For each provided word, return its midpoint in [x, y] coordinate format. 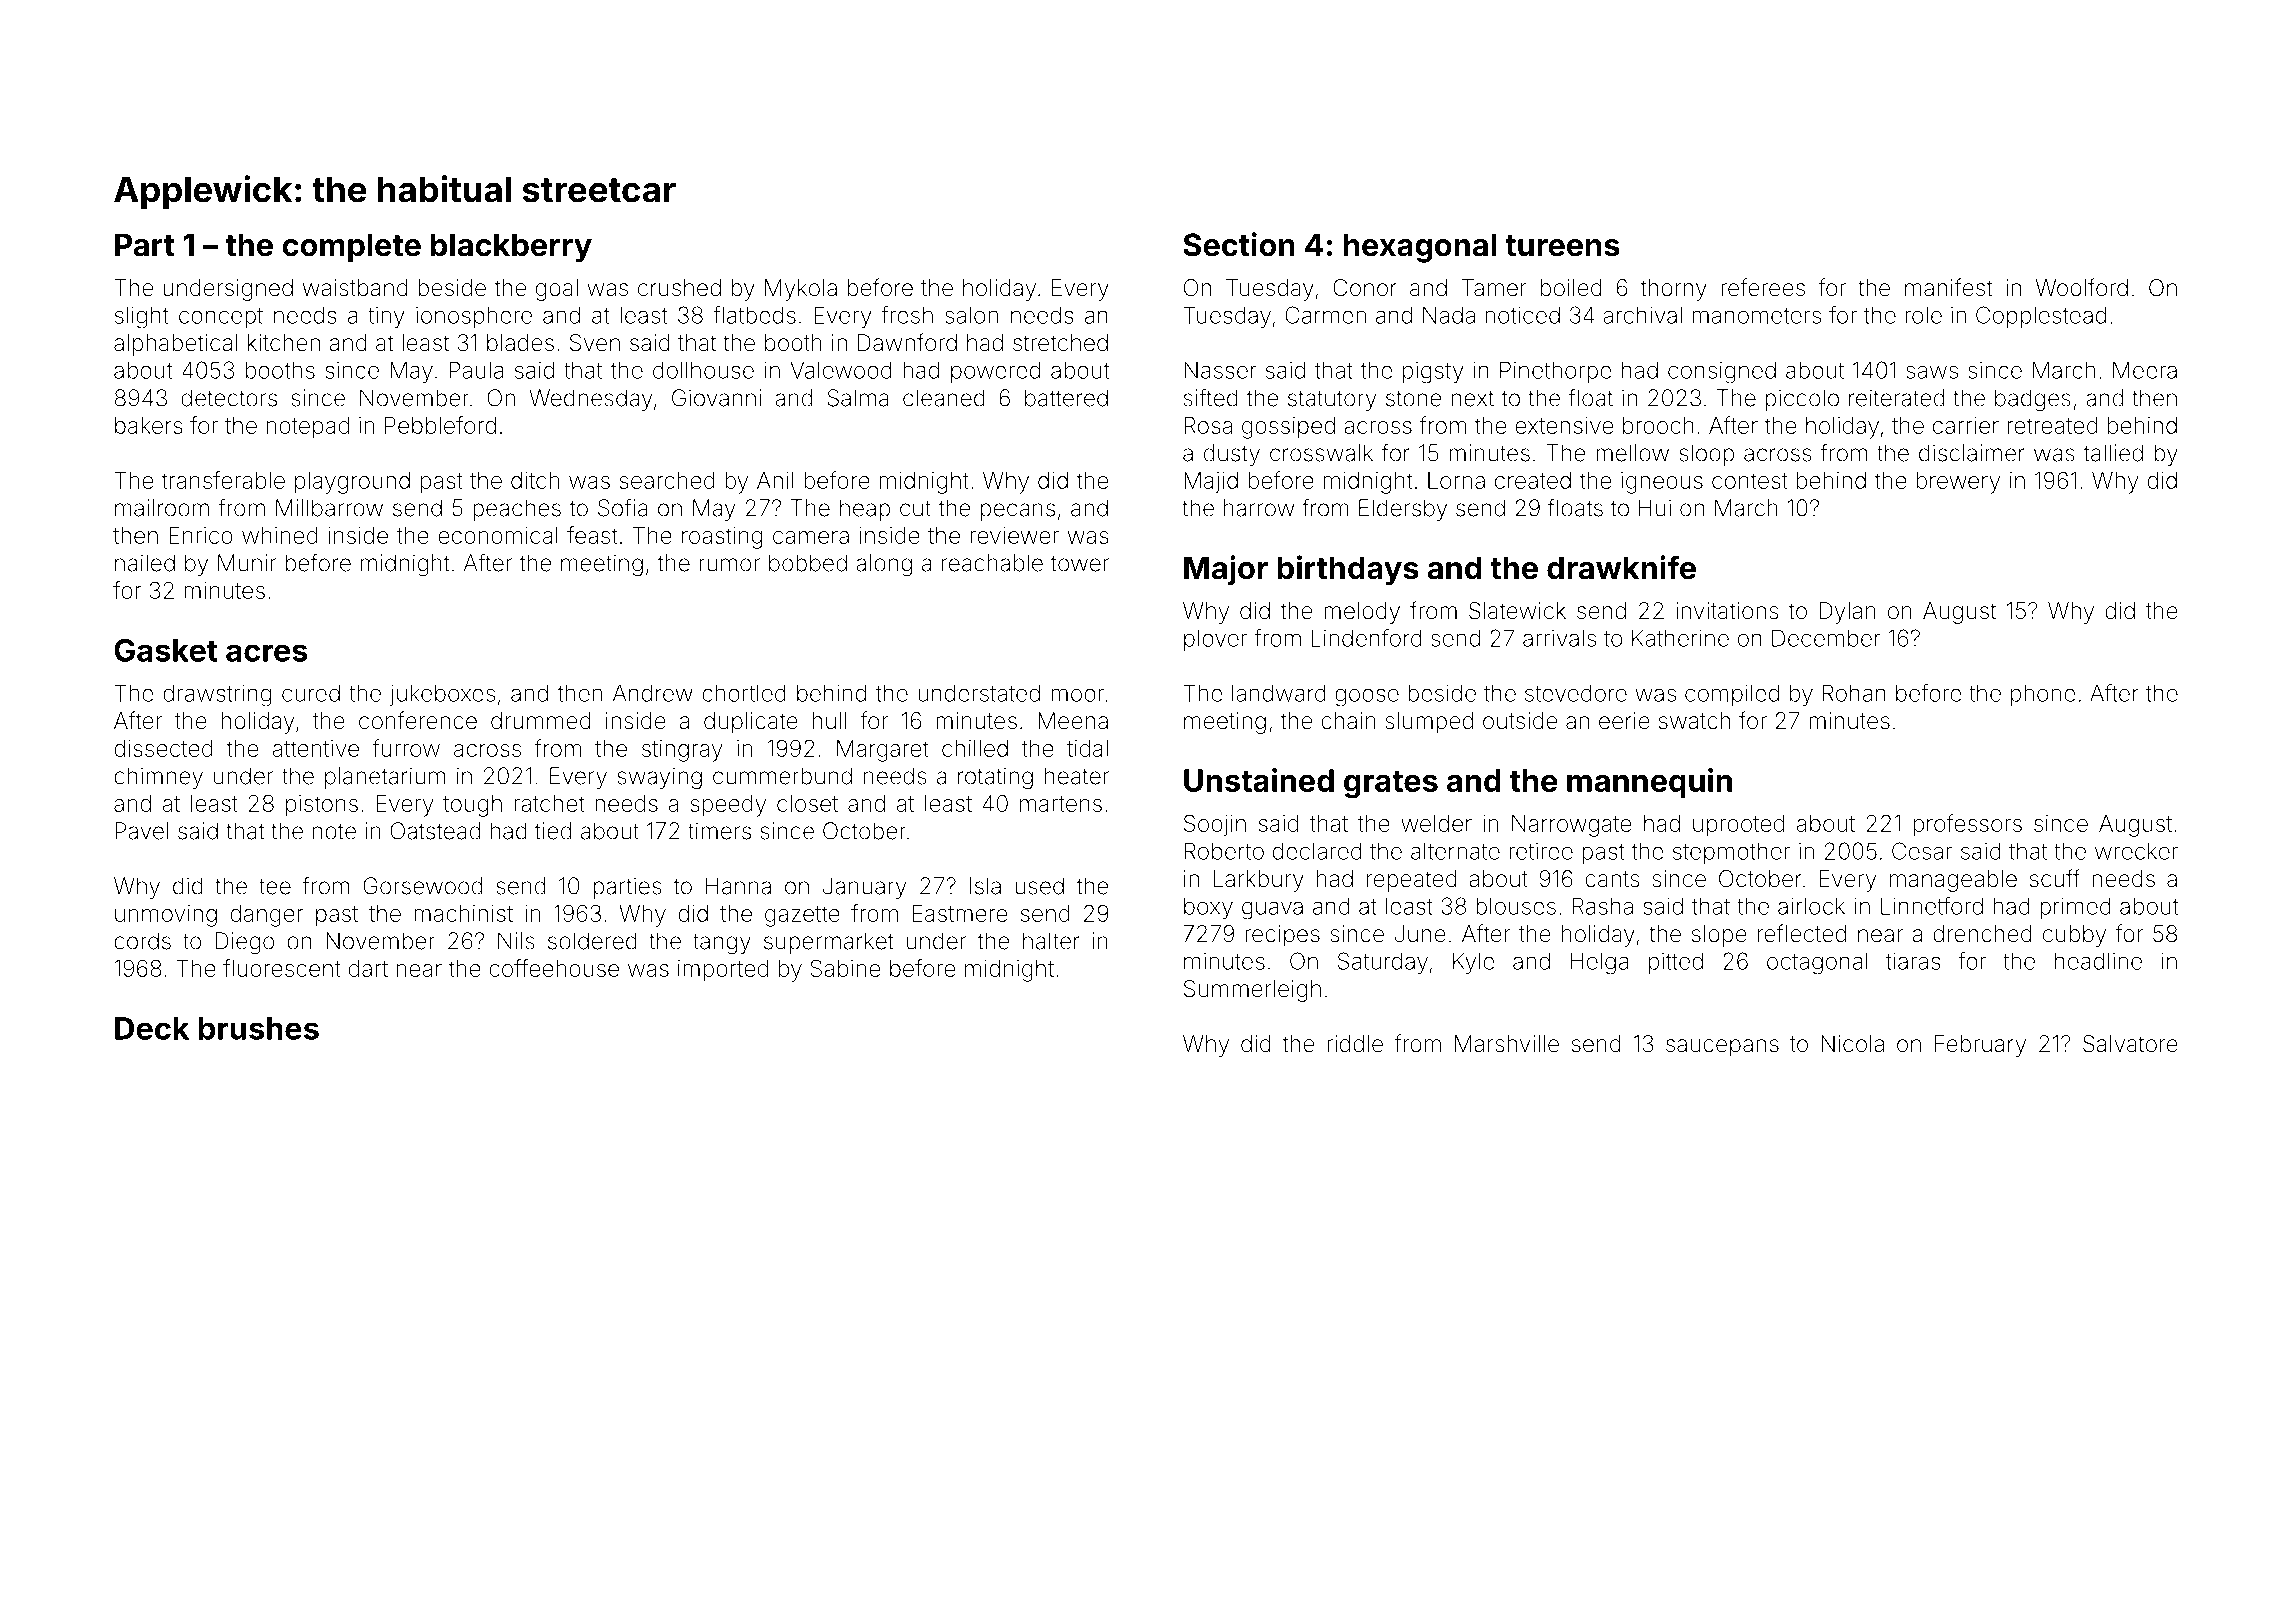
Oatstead [435, 831]
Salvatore [2130, 1044]
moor [1077, 695]
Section [1239, 244]
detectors [229, 398]
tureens [1562, 246]
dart [368, 968]
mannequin [1649, 783]
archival [1642, 315]
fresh [907, 315]
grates [1391, 785]
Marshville [1507, 1044]
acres [267, 653]
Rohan [1854, 693]
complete [351, 248]
